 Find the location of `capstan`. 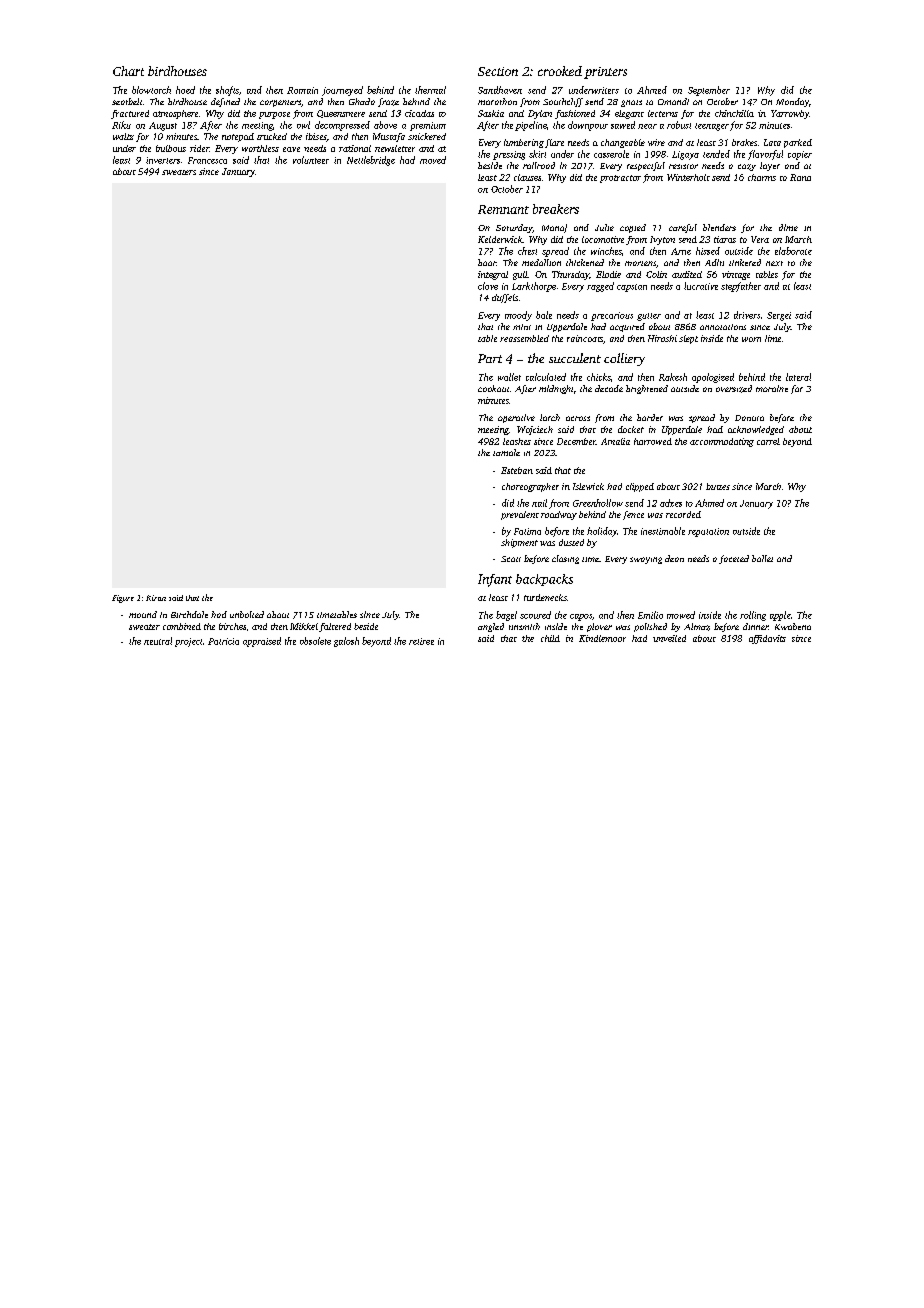

capstan is located at coordinates (632, 288).
